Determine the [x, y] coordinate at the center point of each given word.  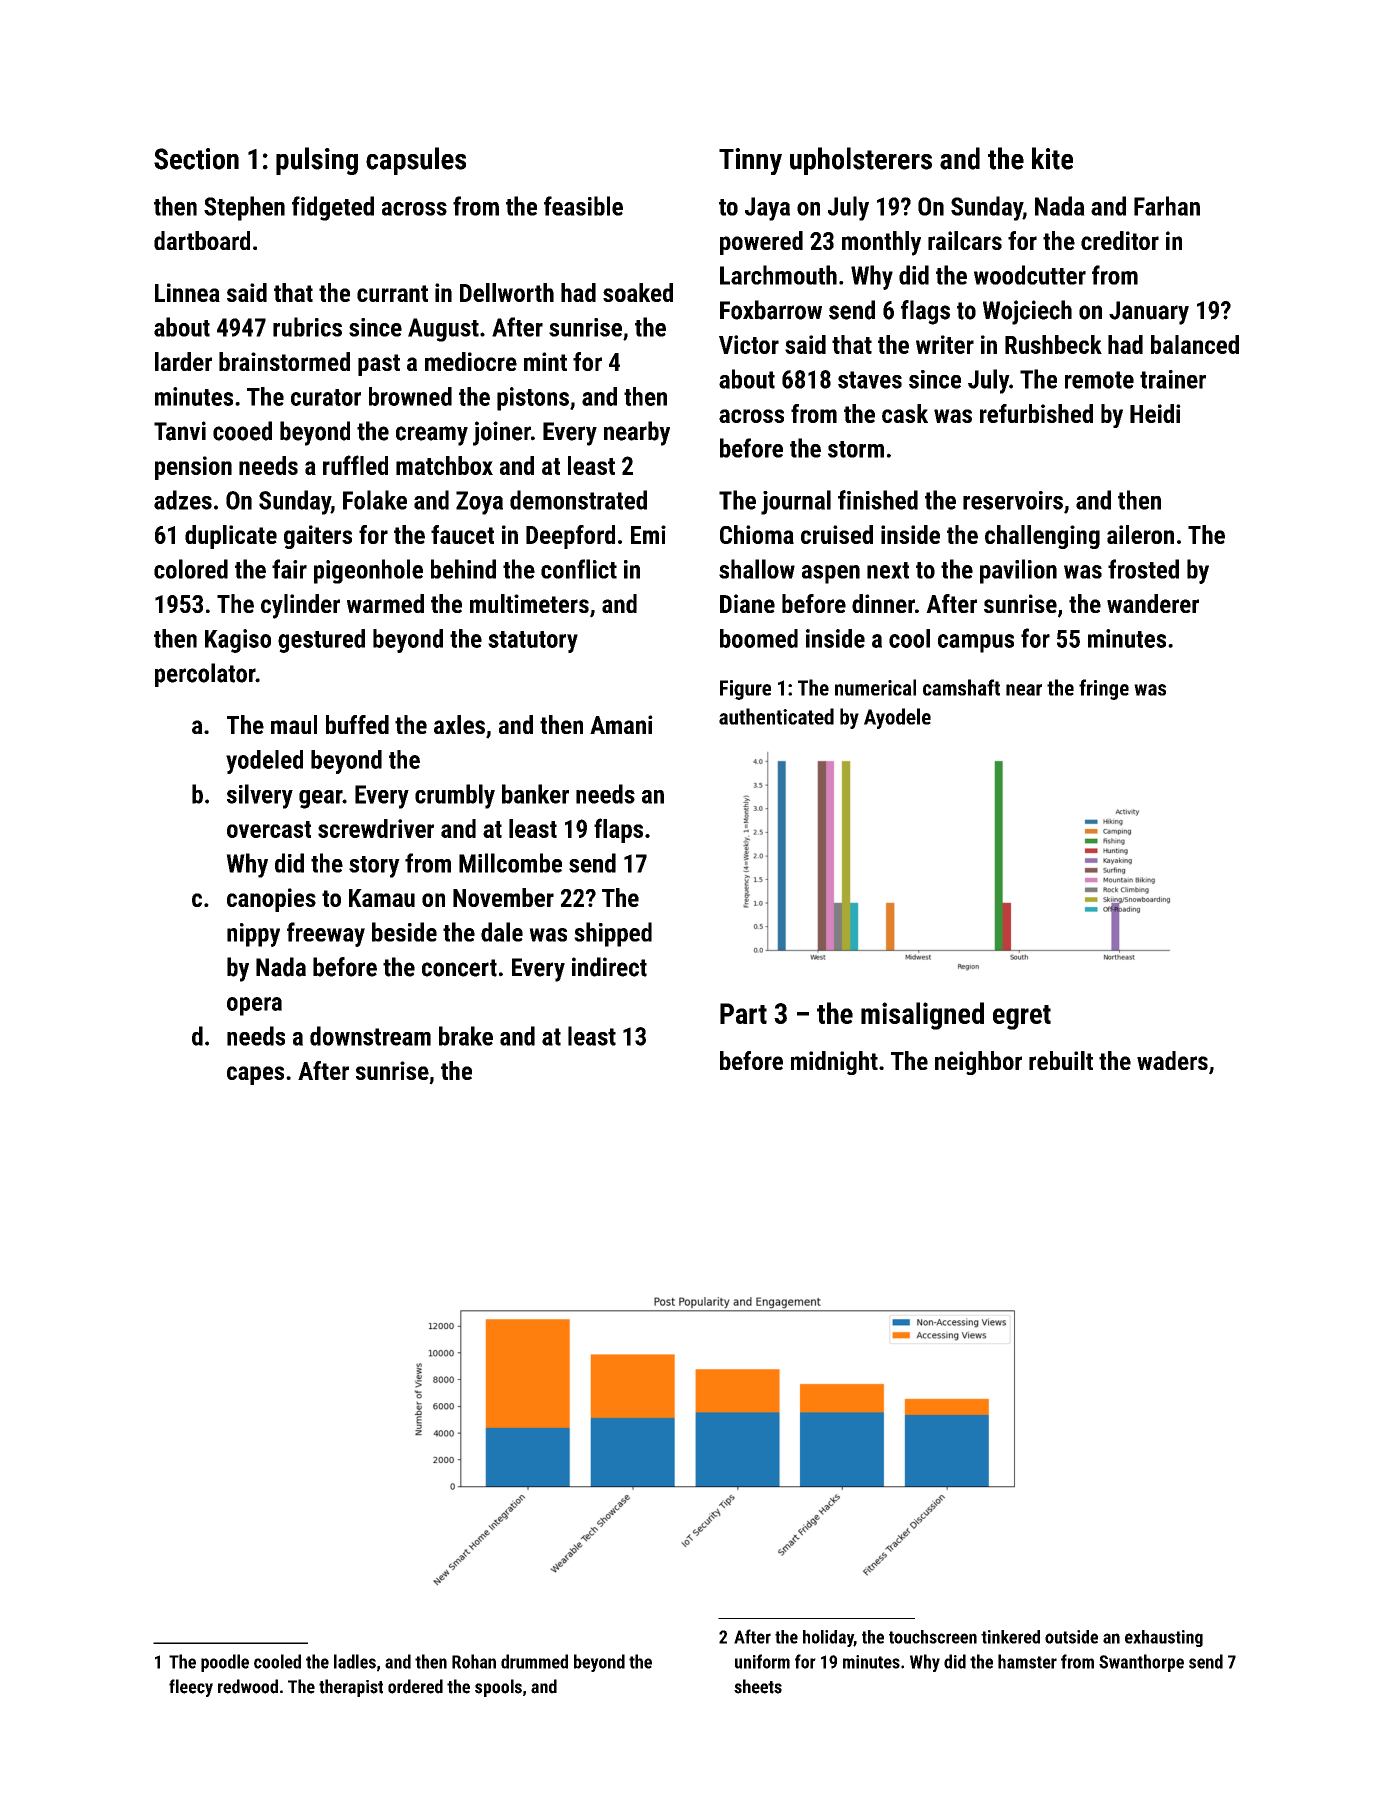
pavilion [1018, 571]
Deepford [570, 537]
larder [183, 361]
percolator [205, 675]
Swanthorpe [1141, 1663]
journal [796, 502]
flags [925, 312]
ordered [415, 1686]
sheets [758, 1686]
